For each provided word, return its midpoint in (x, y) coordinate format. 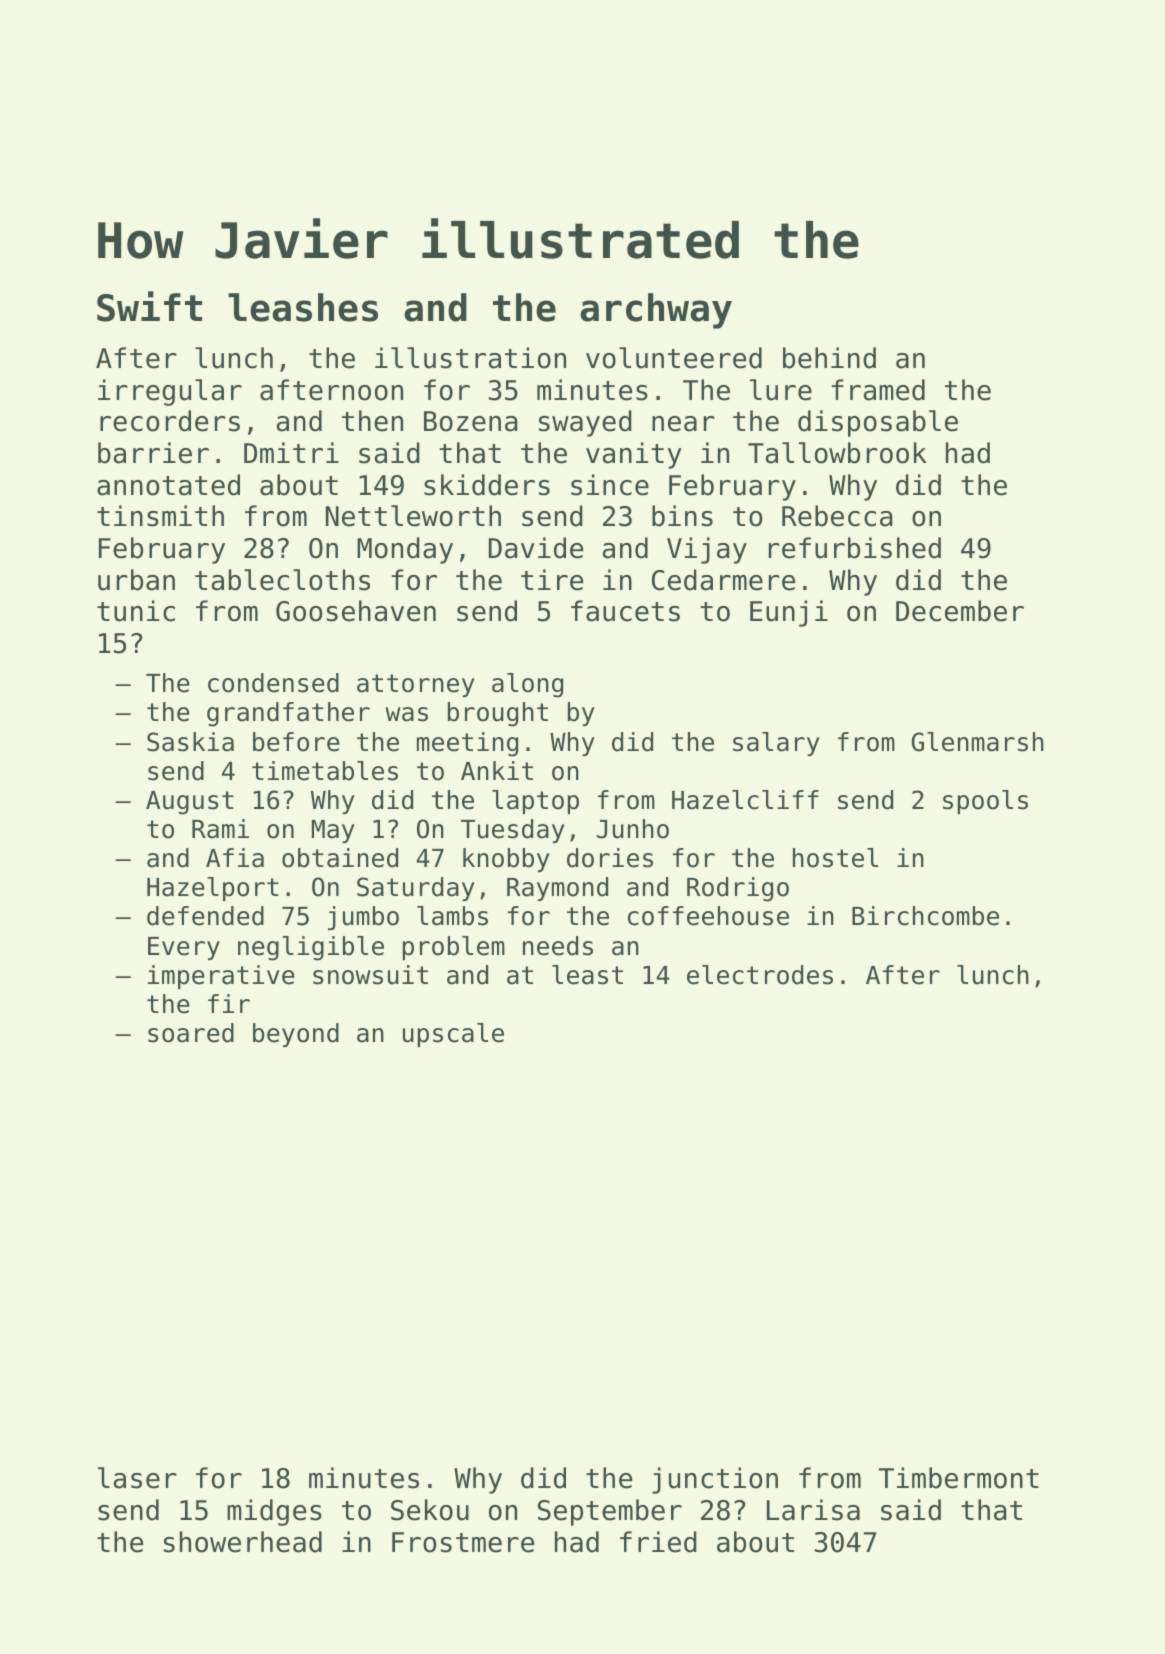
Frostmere (463, 1542)
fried (658, 1542)
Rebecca (837, 516)
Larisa (813, 1510)
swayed (585, 423)
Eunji (789, 613)
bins (682, 516)
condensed (273, 683)
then (372, 421)
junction (715, 1480)
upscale (453, 1035)
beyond (296, 1035)
